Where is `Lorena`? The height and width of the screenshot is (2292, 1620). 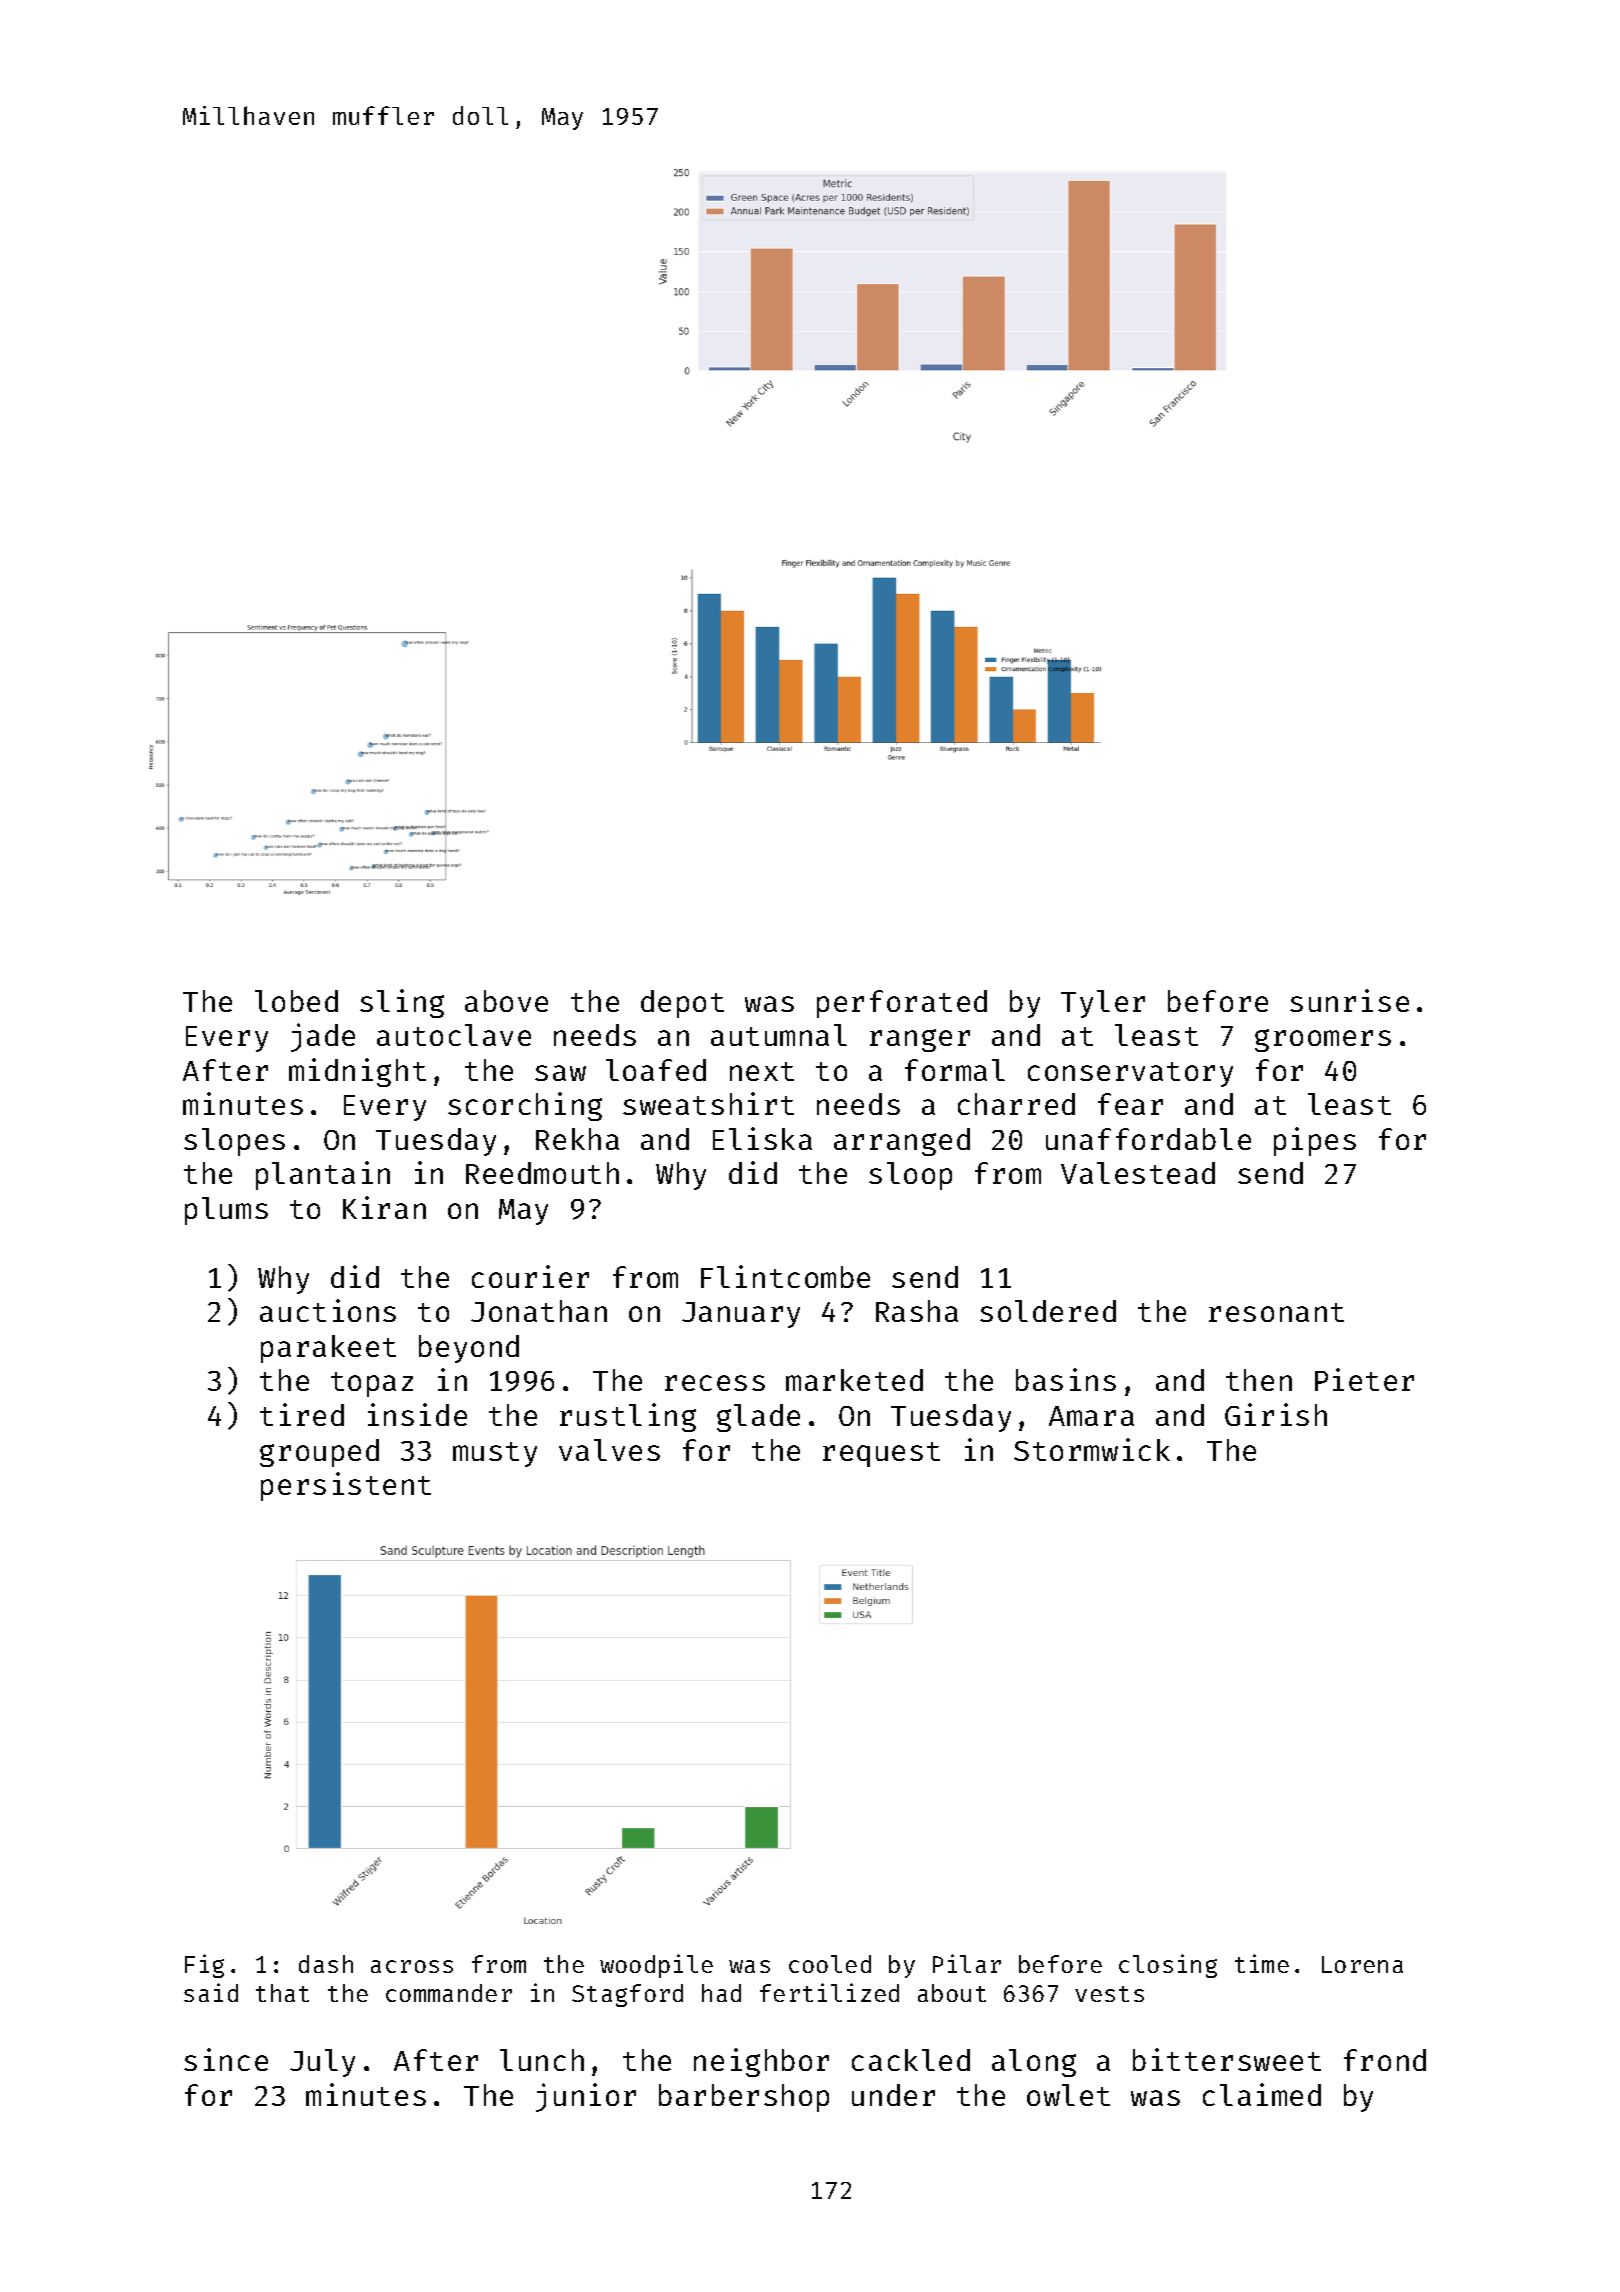 Lorena is located at coordinates (1362, 1964).
